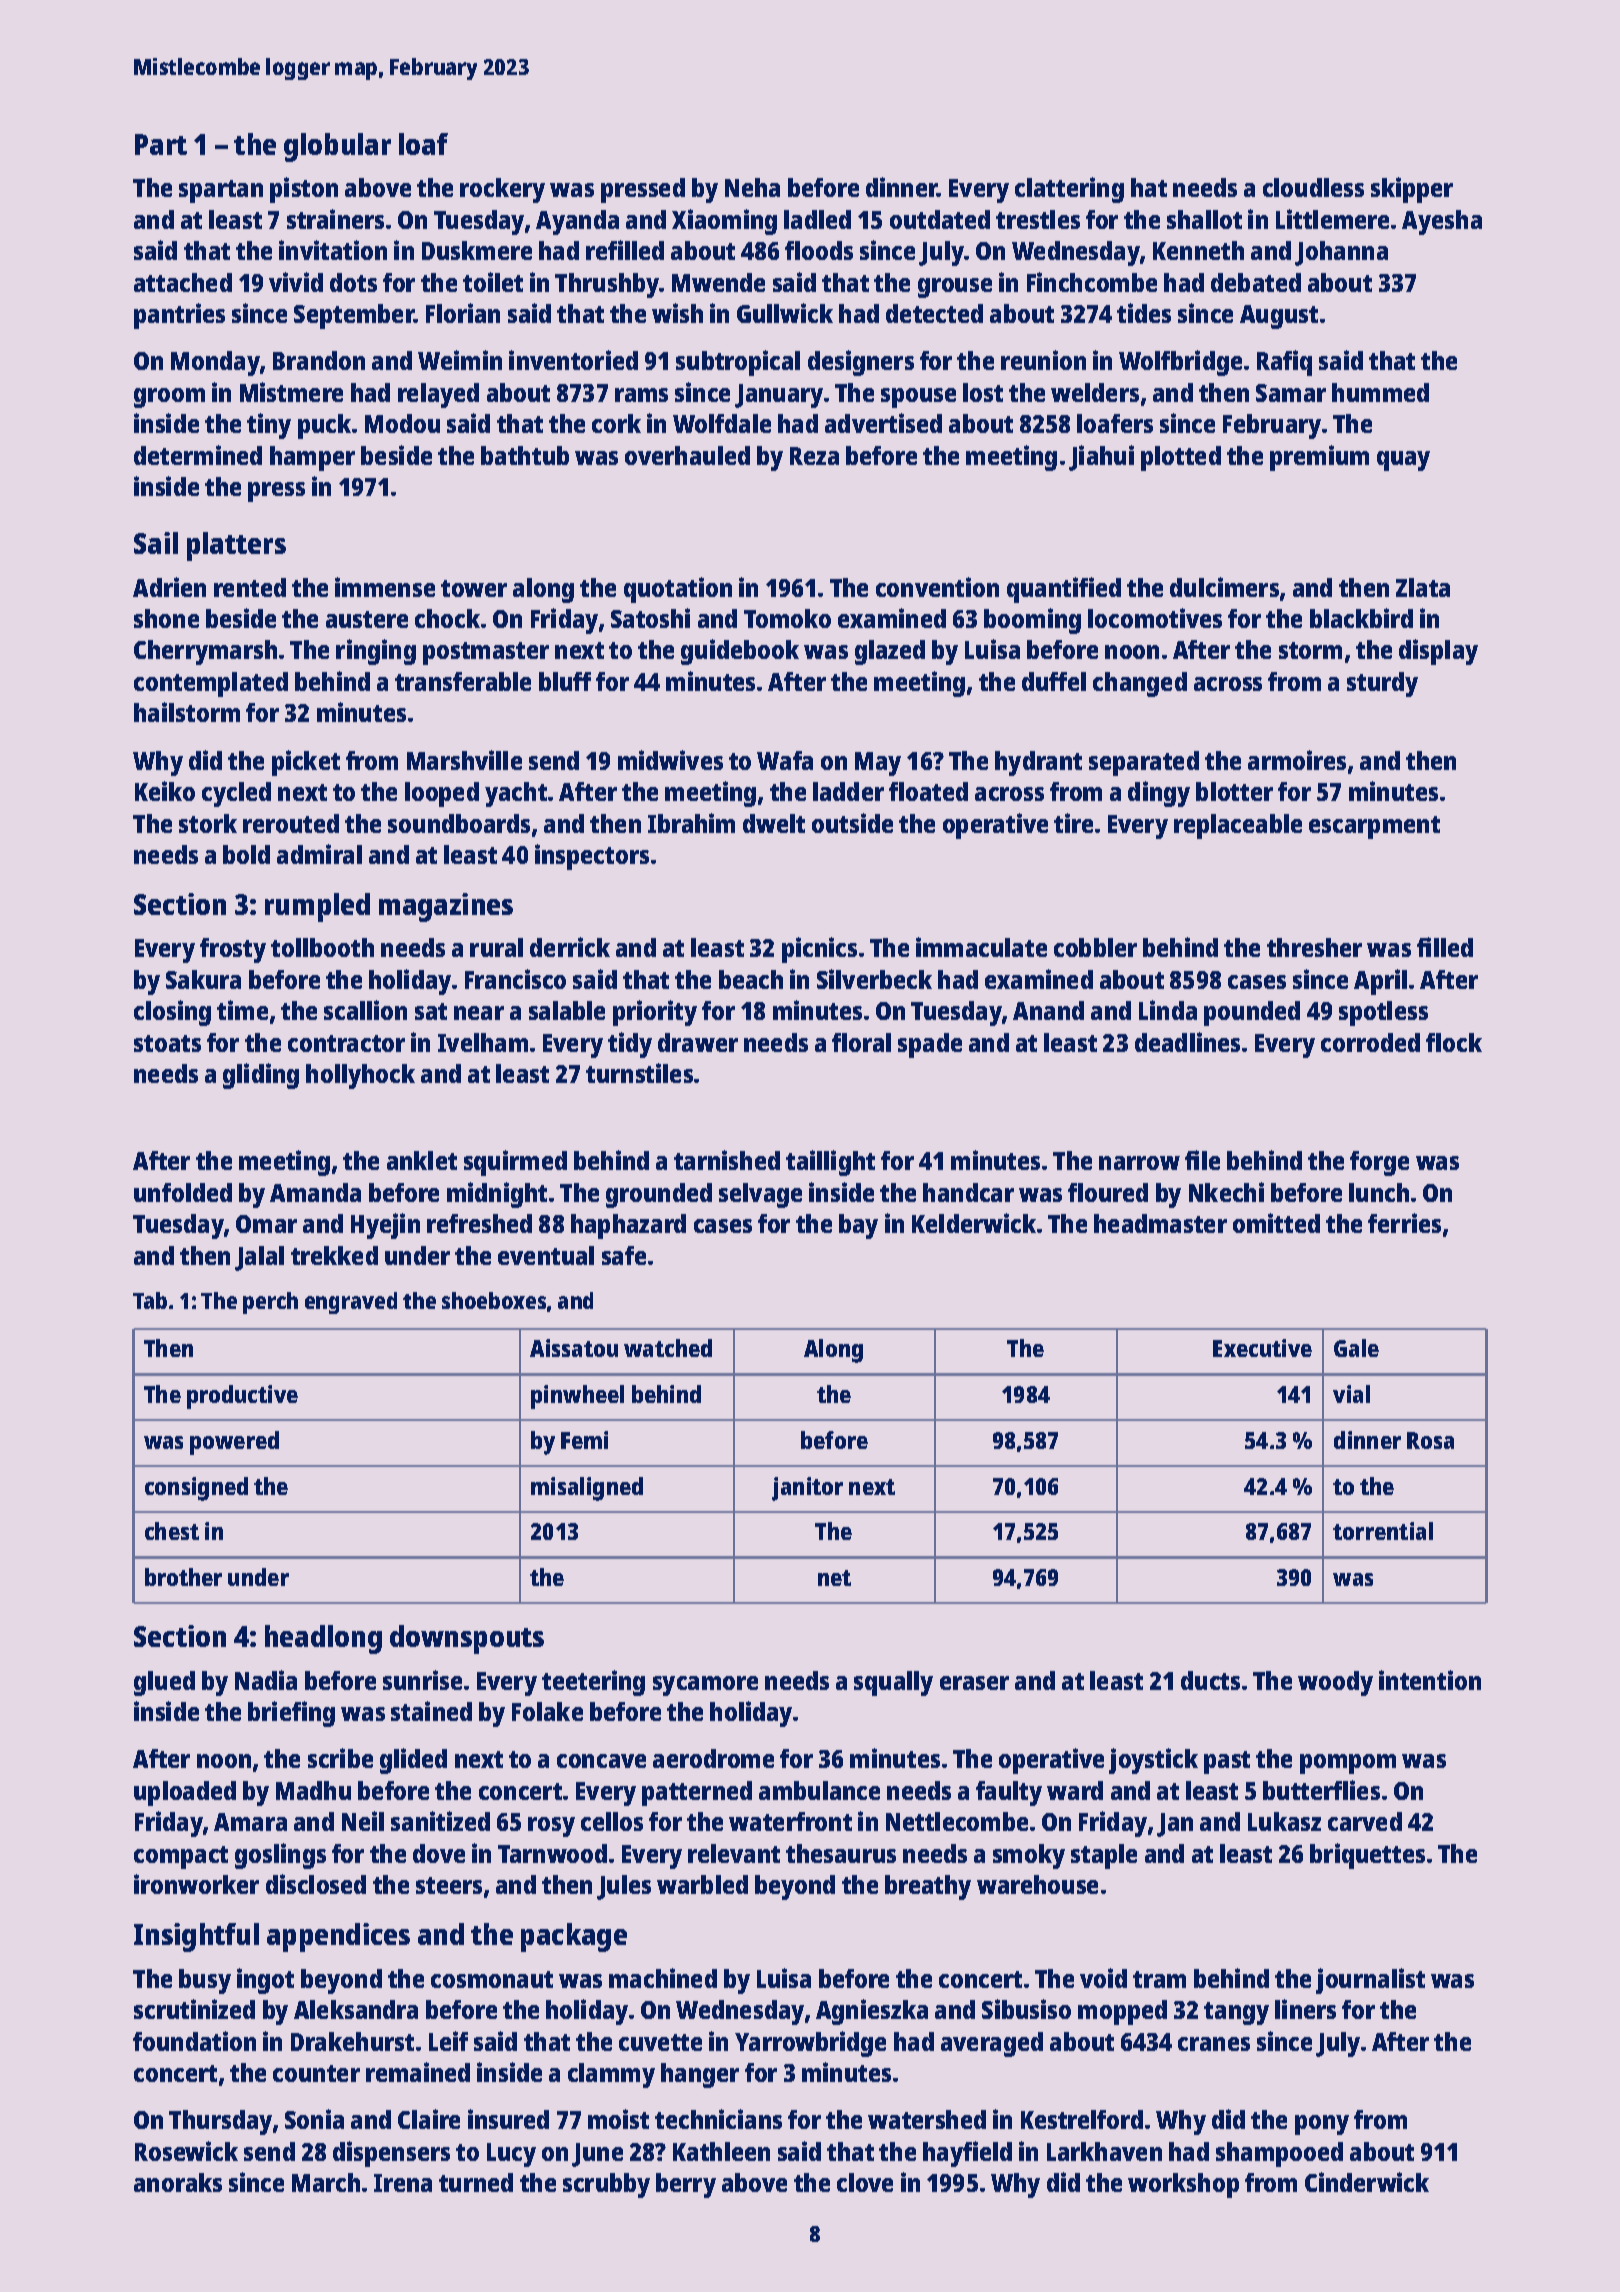 The height and width of the document is (2292, 1620). Describe the element at coordinates (1305, 2009) in the document. I see `liners` at that location.
